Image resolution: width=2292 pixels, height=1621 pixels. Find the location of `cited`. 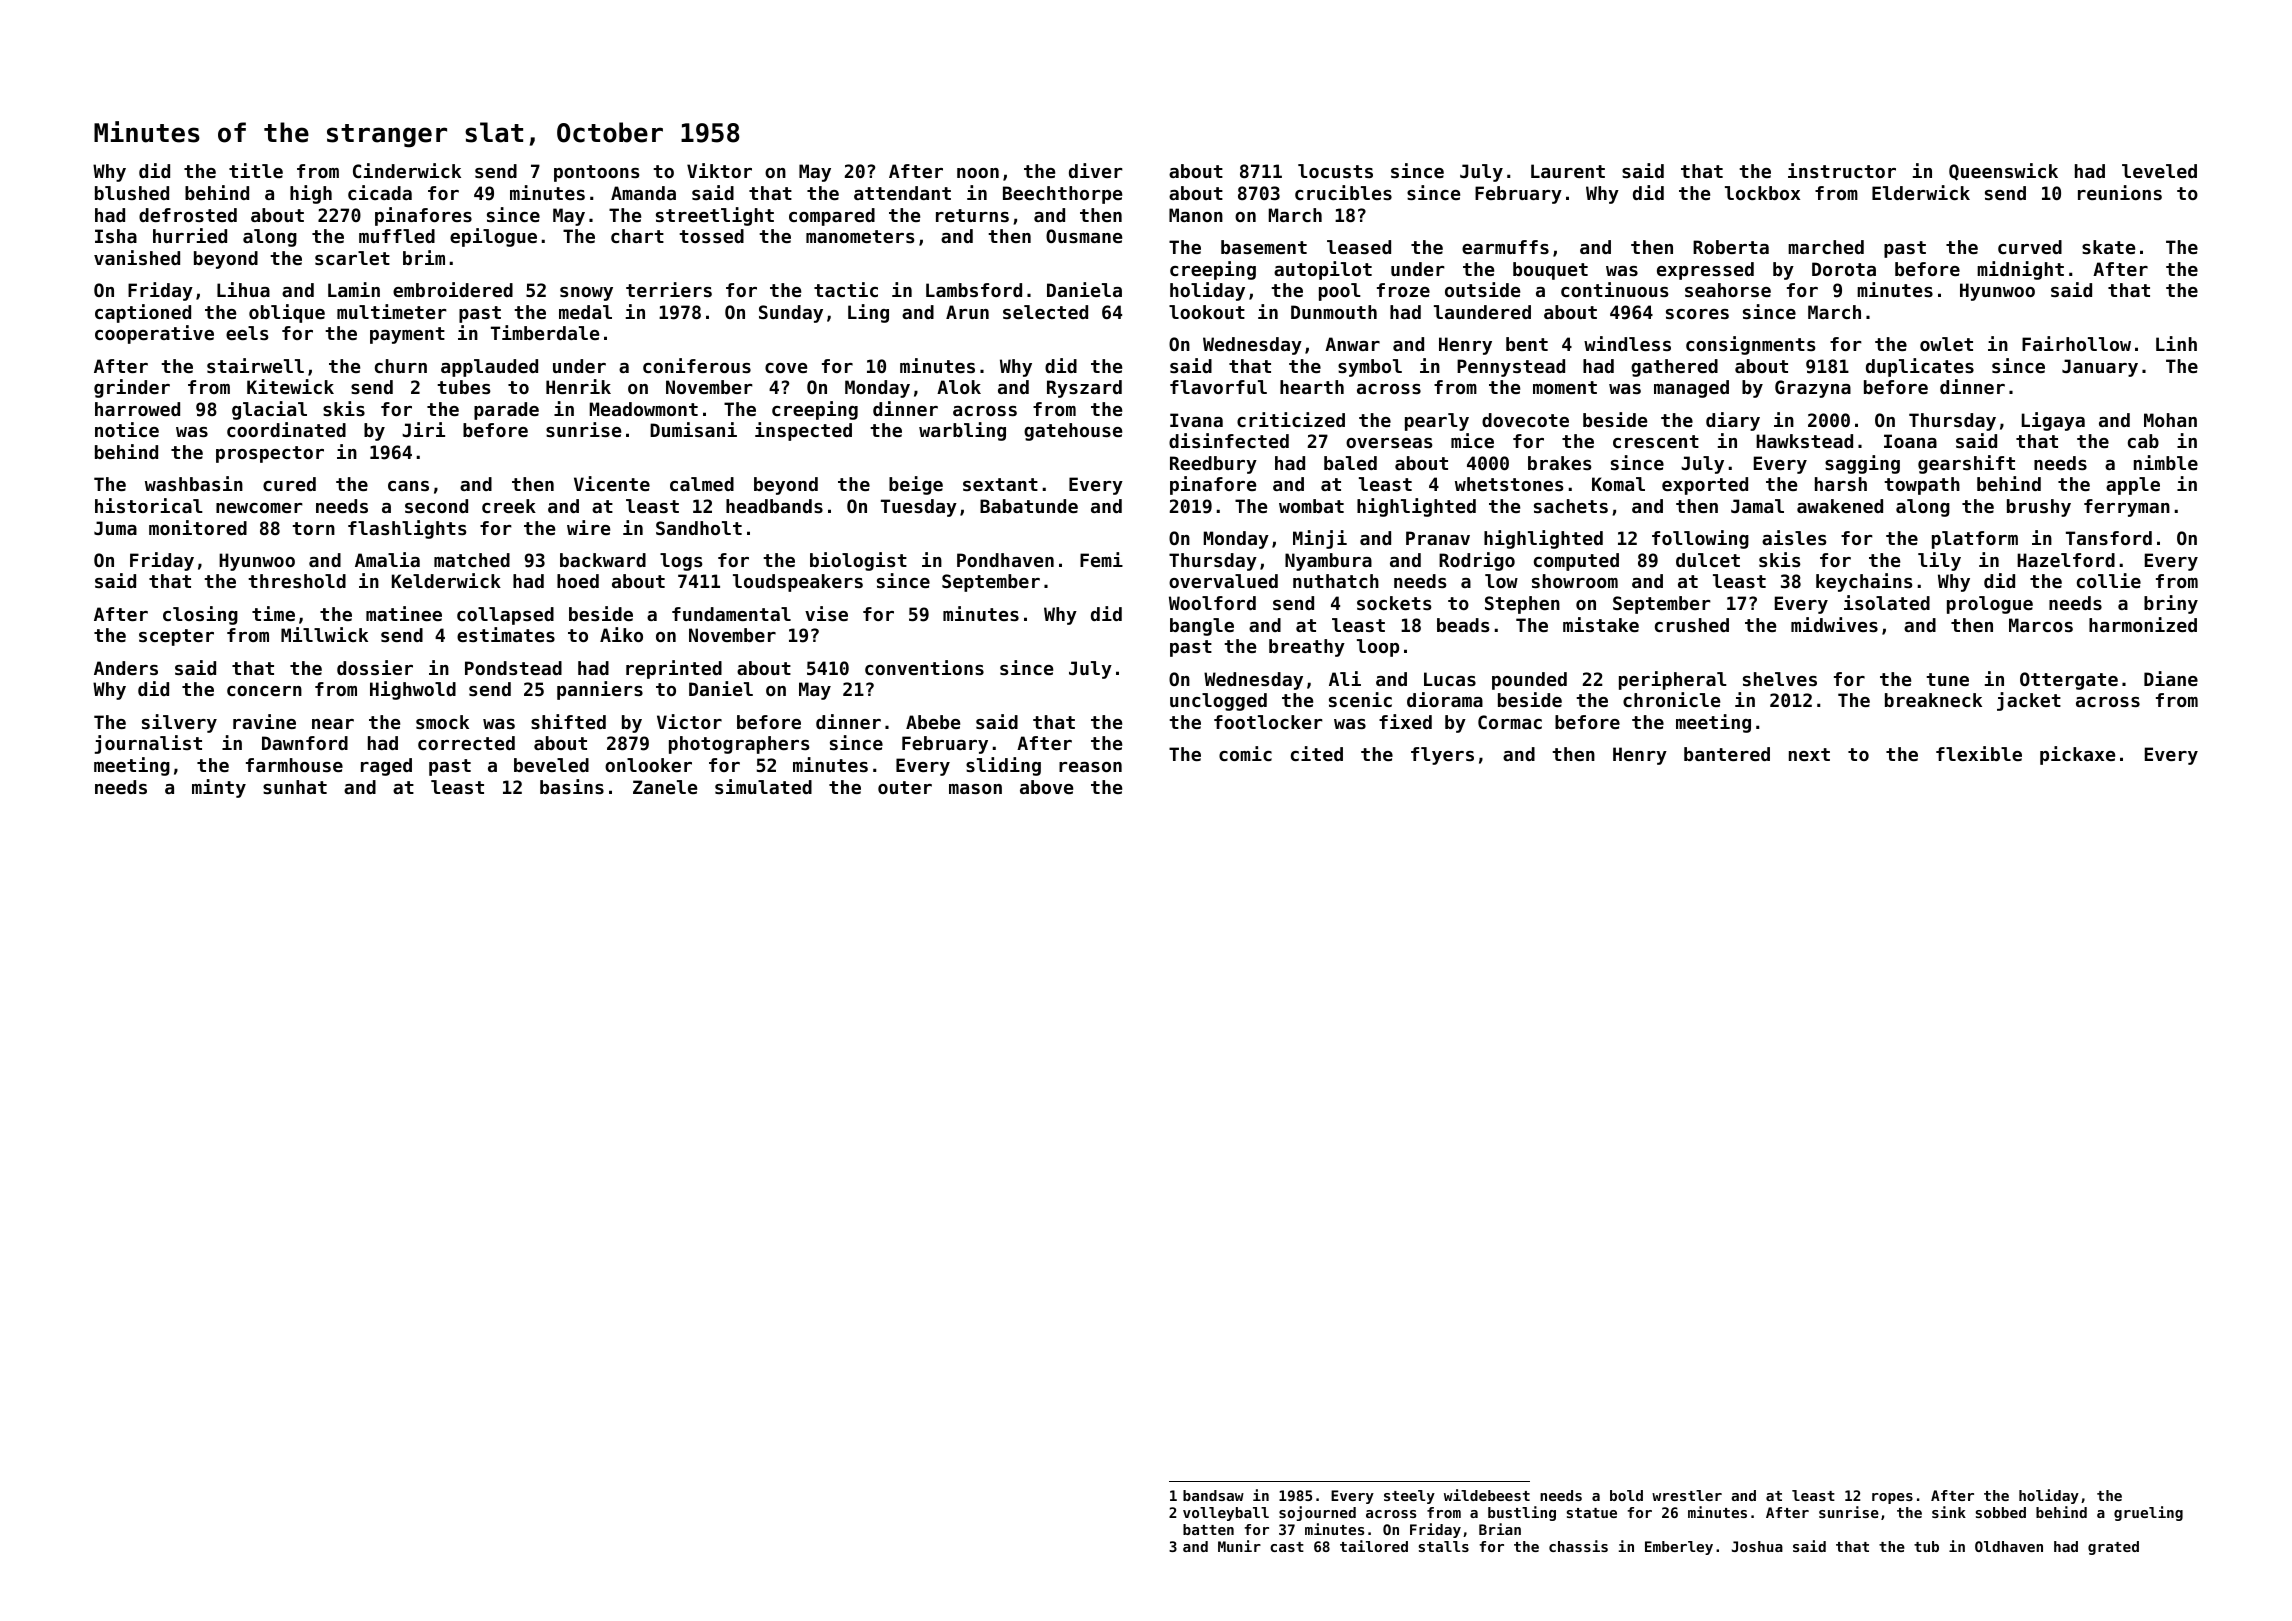

cited is located at coordinates (1317, 753).
